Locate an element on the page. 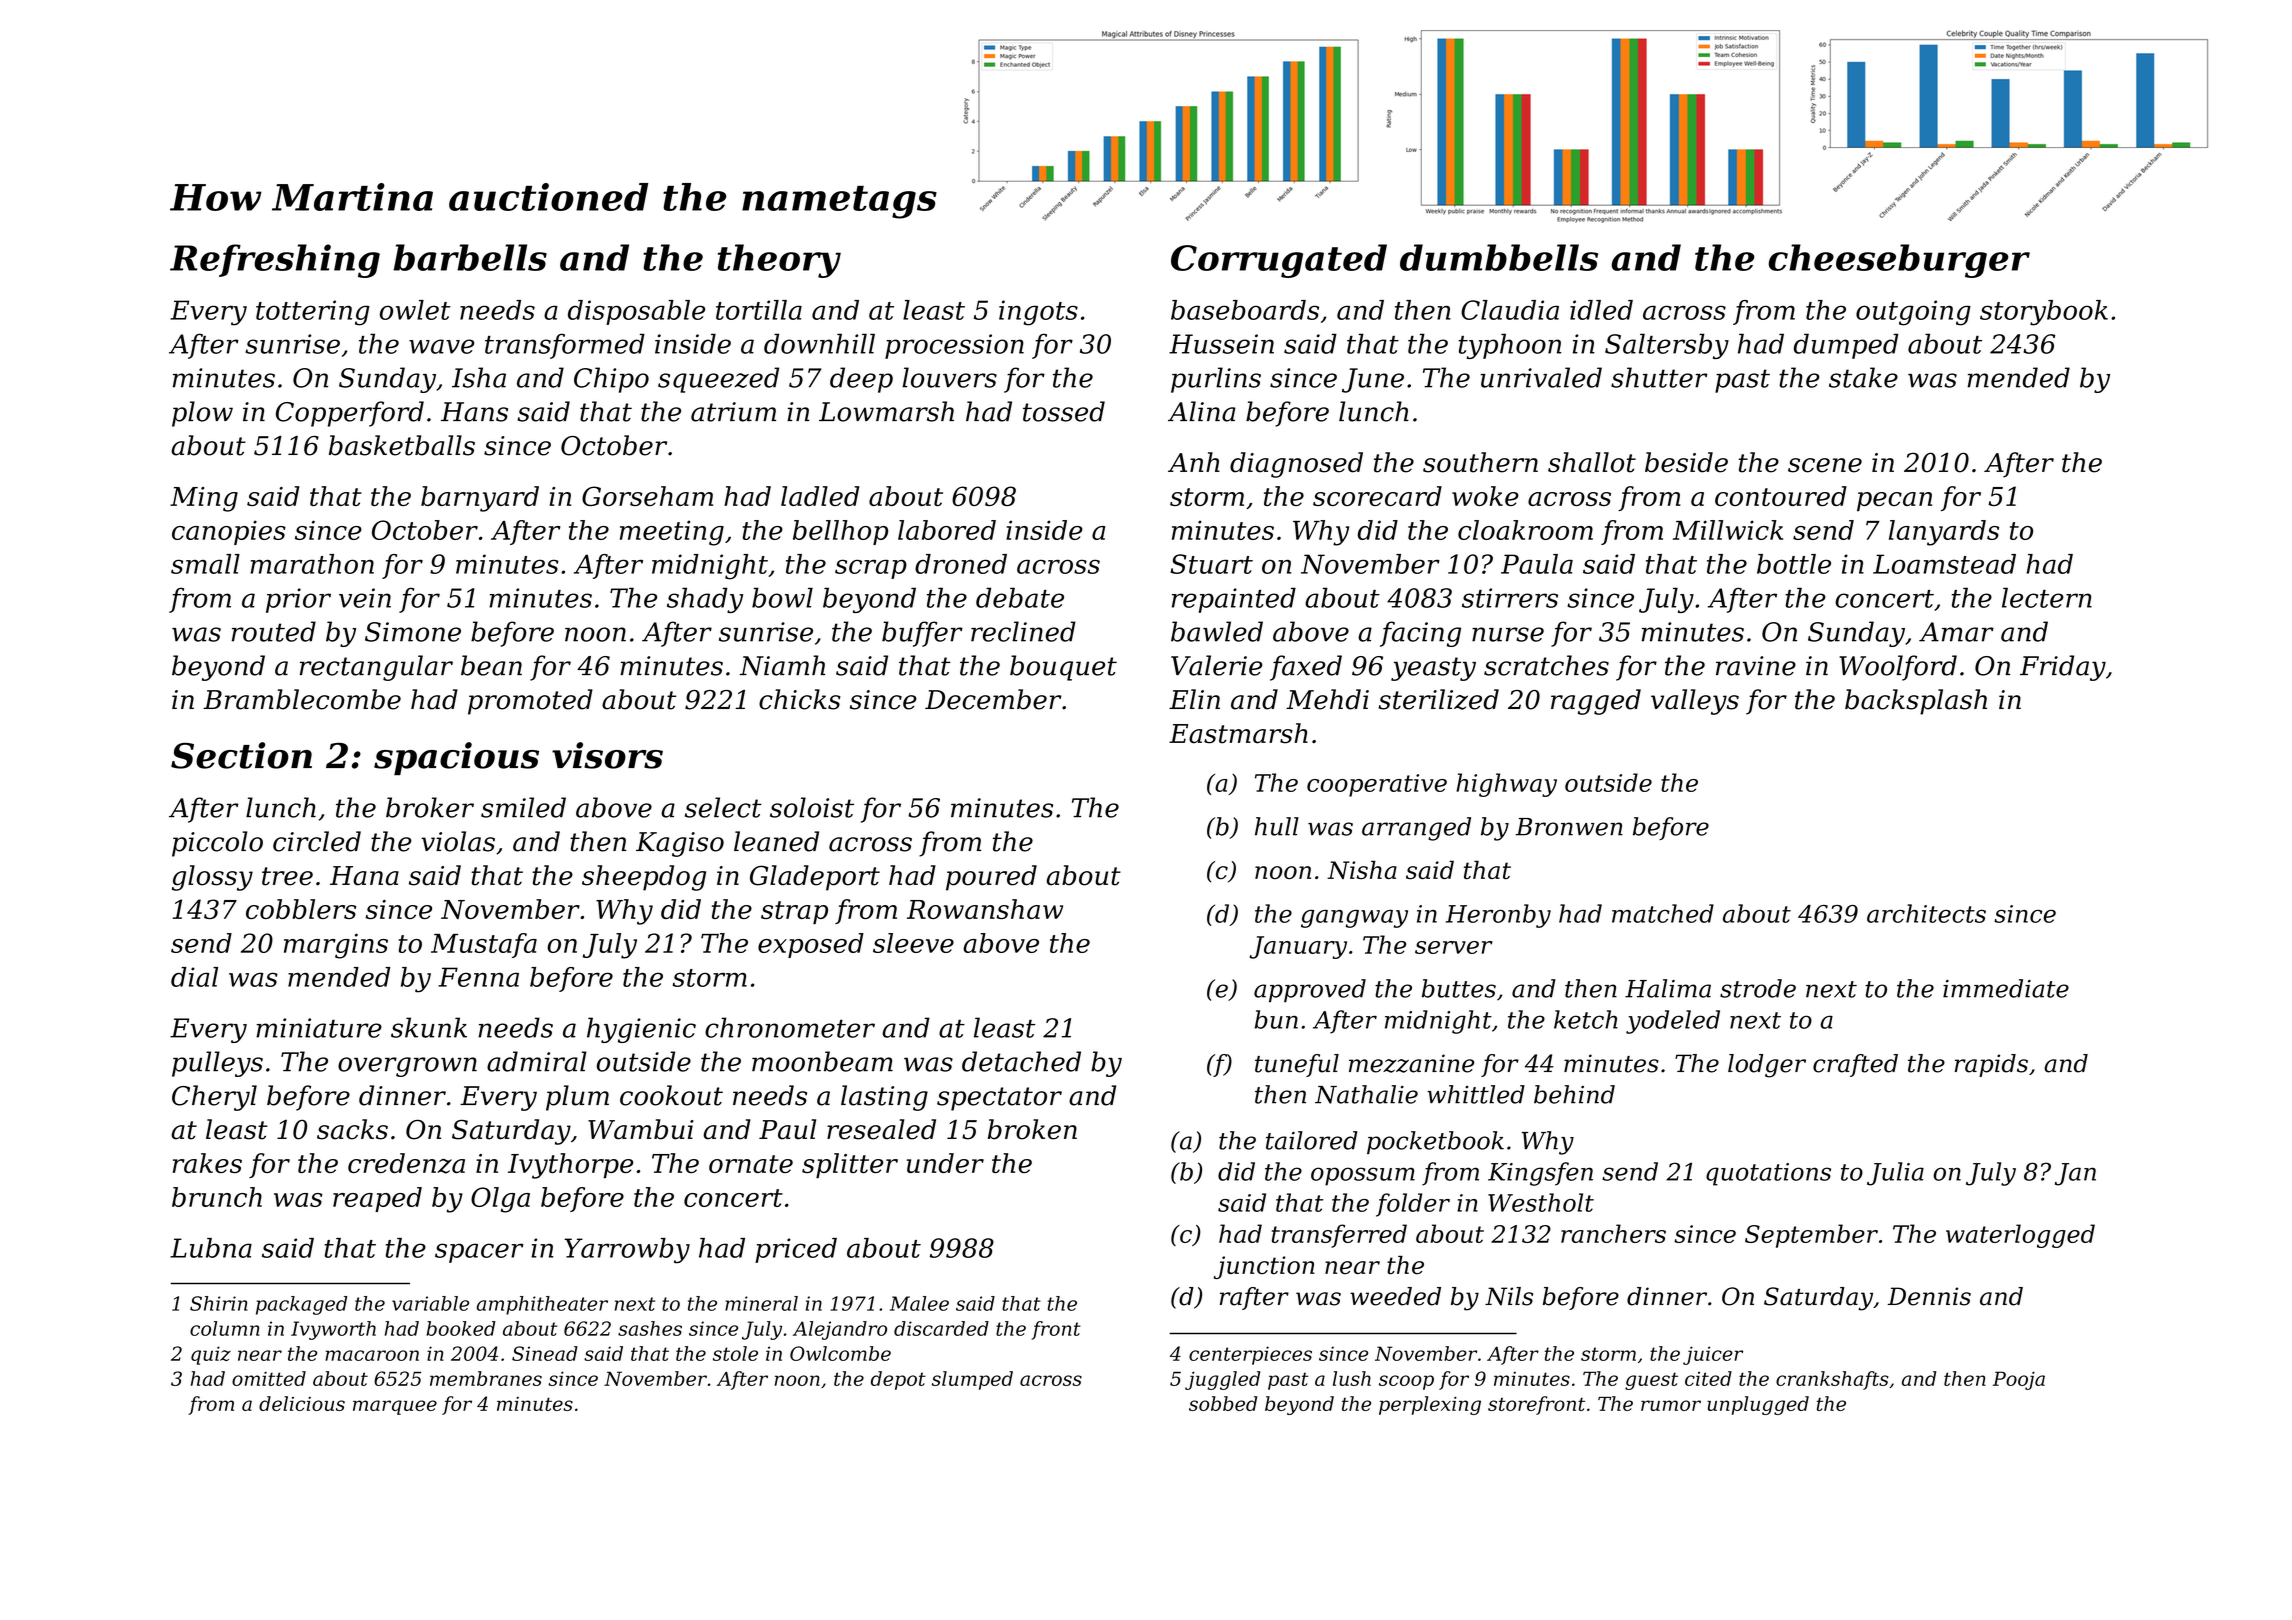 Image resolution: width=2292 pixels, height=1620 pixels. perplexing is located at coordinates (1430, 1405).
